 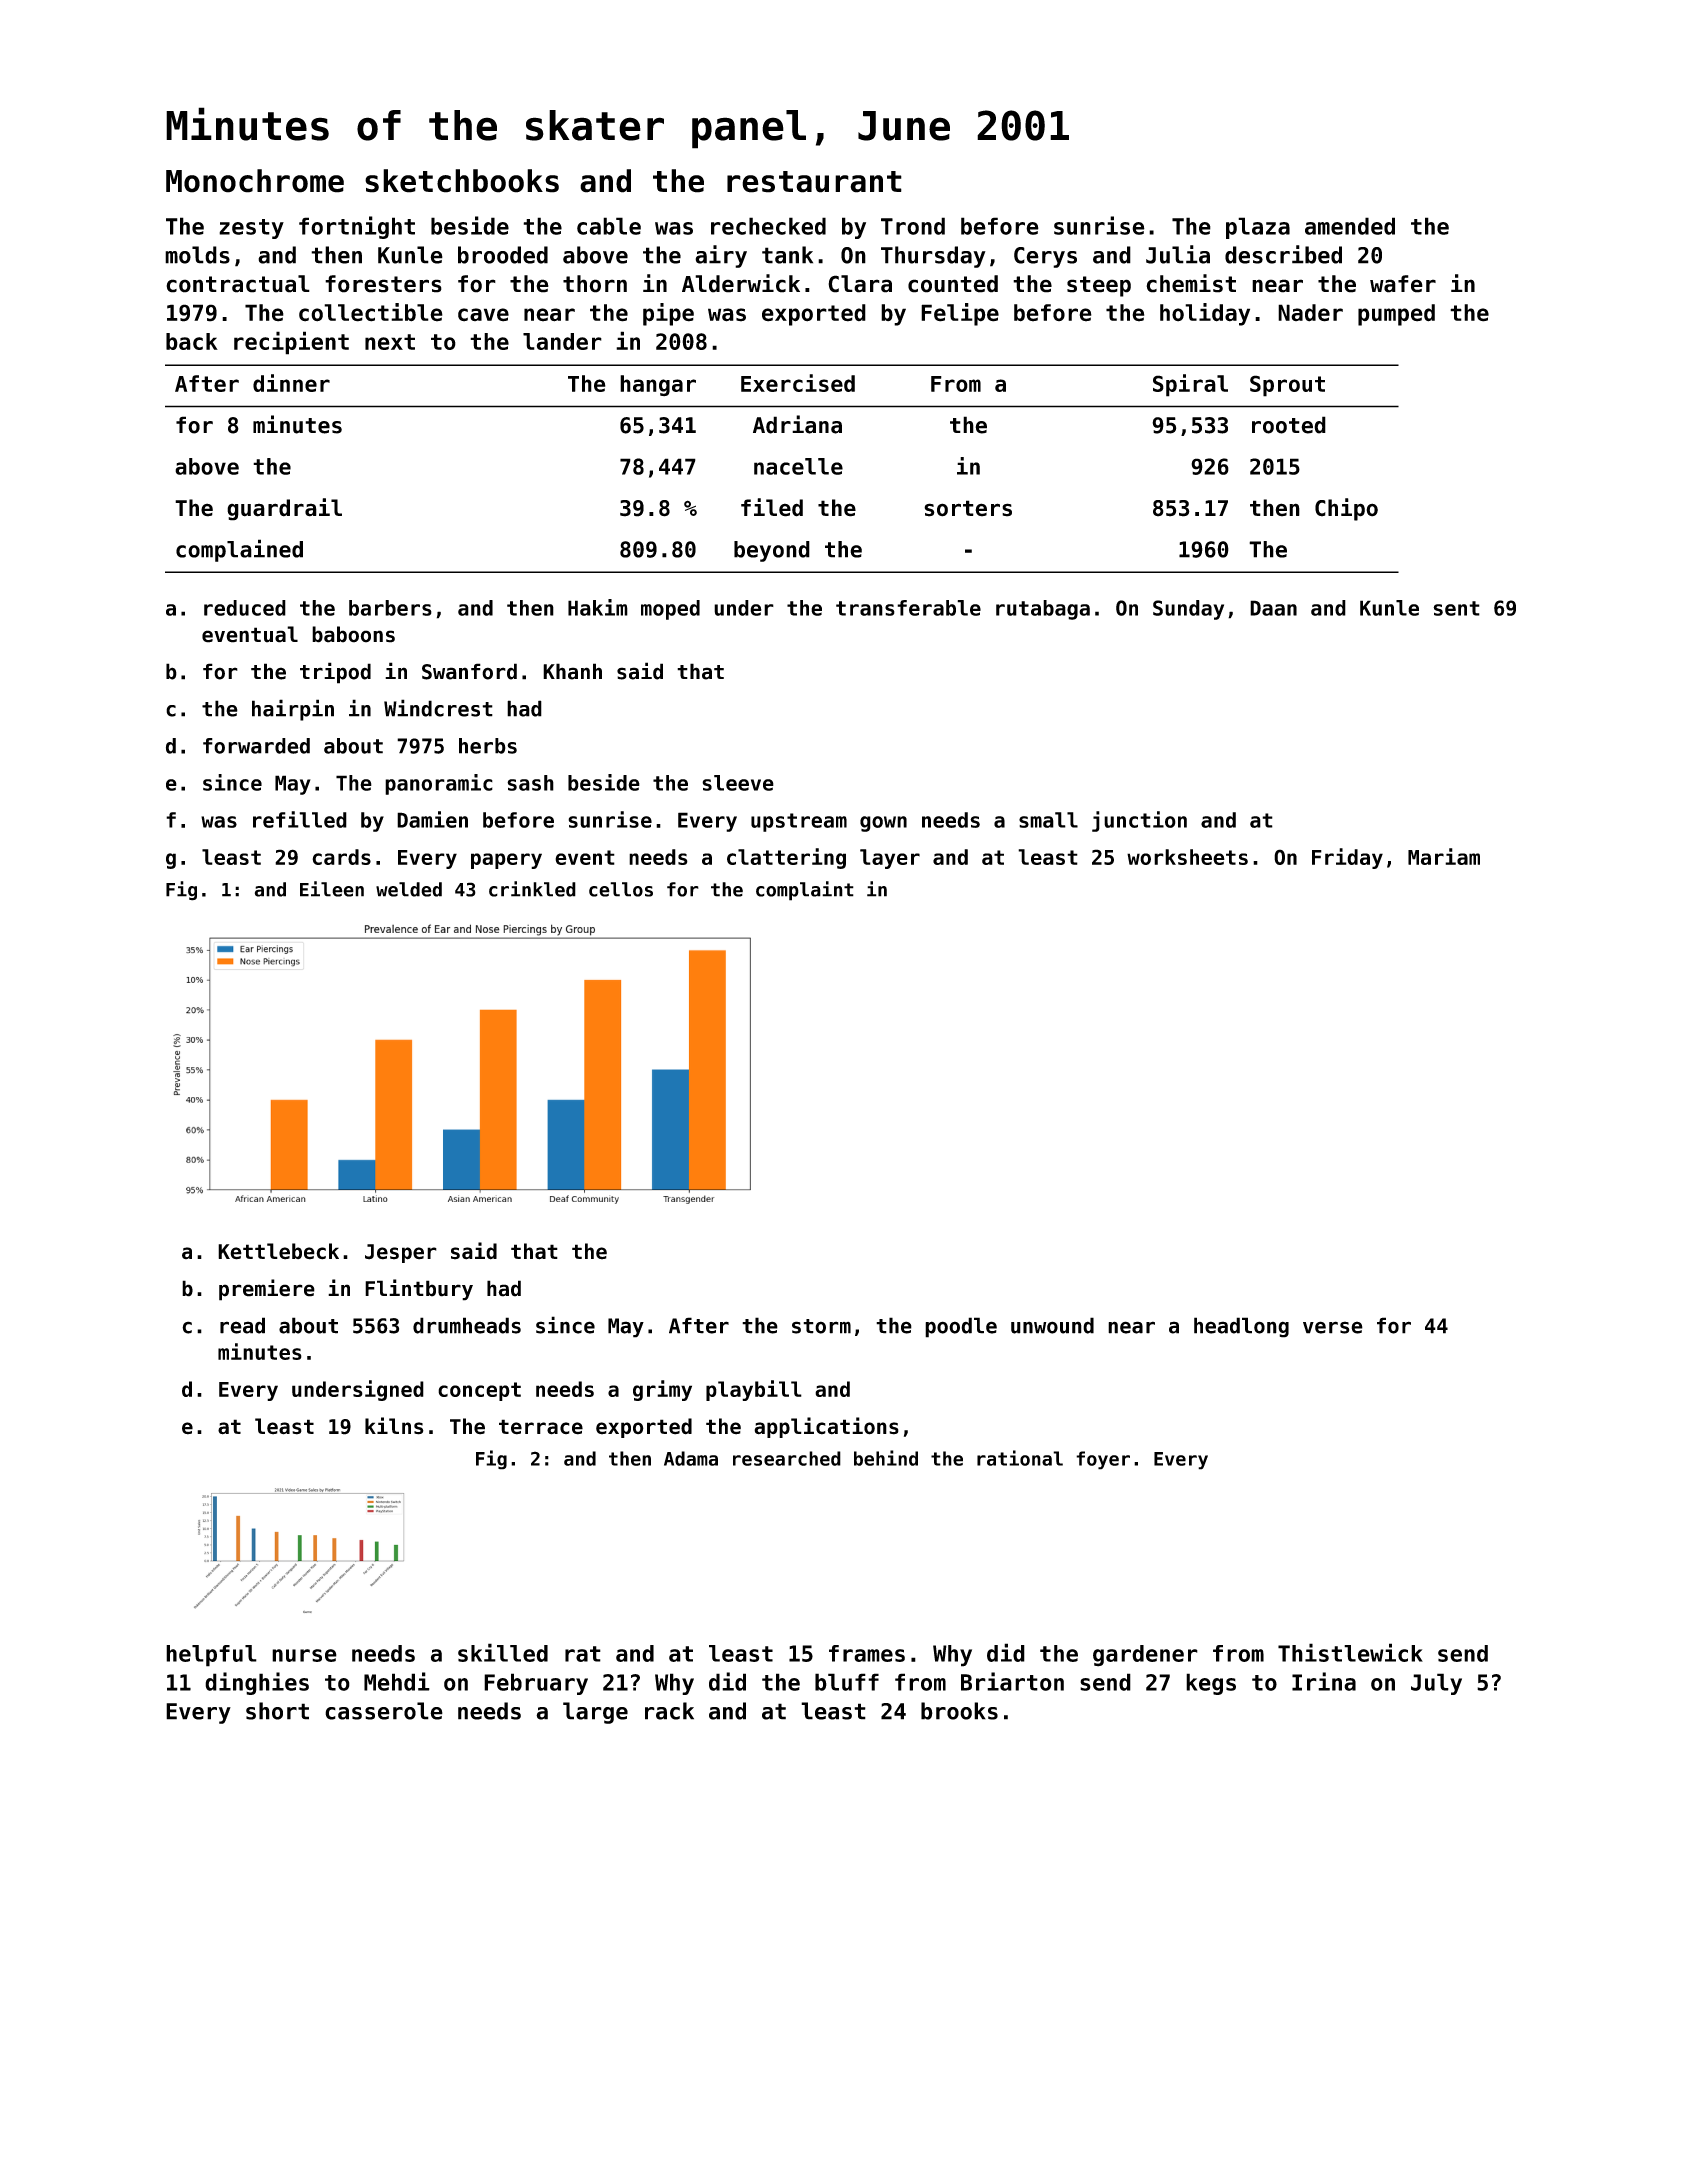 I want to click on Trond, so click(x=913, y=226).
